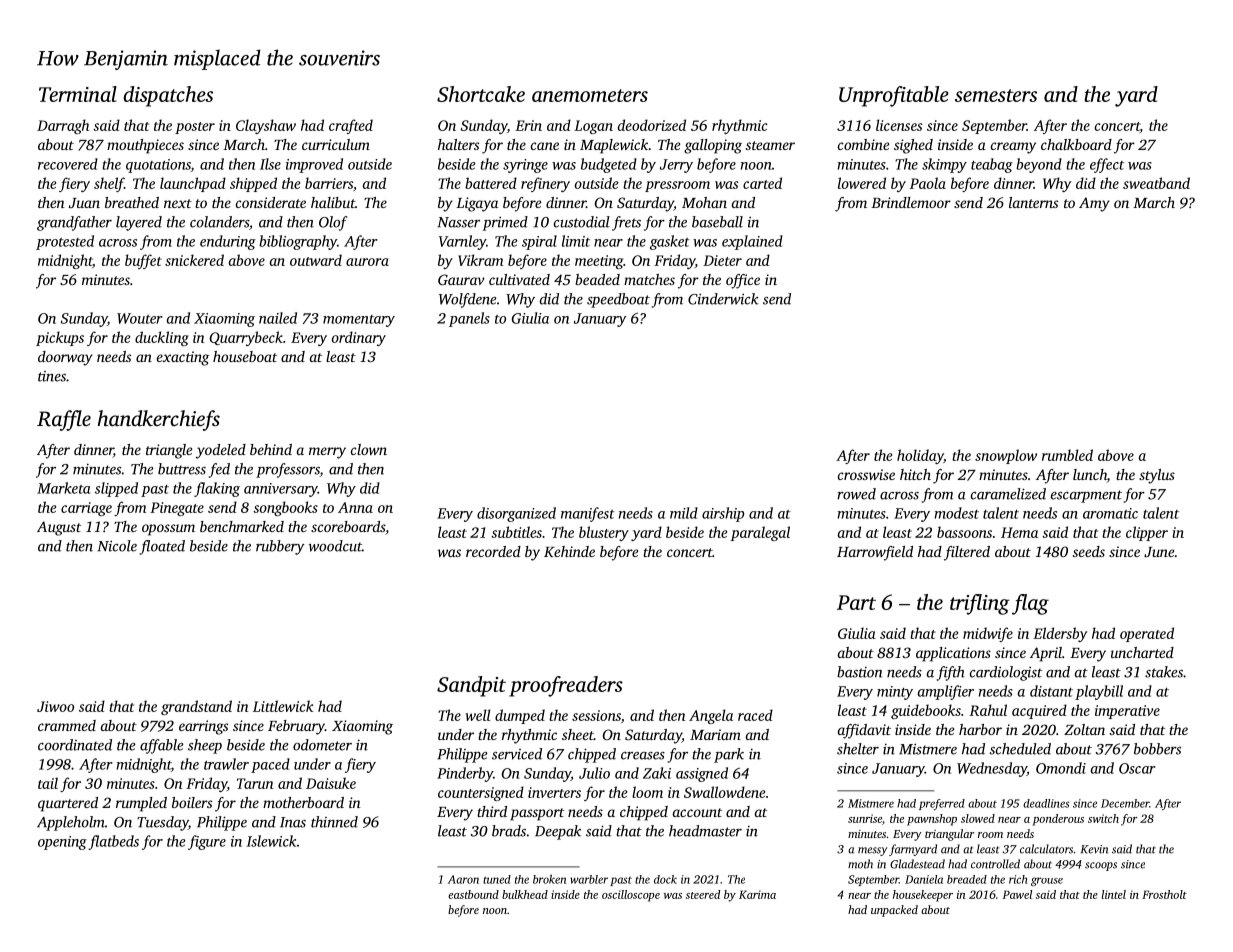 The width and height of the document is (1233, 952). What do you see at coordinates (280, 547) in the document?
I see `rubbery` at bounding box center [280, 547].
